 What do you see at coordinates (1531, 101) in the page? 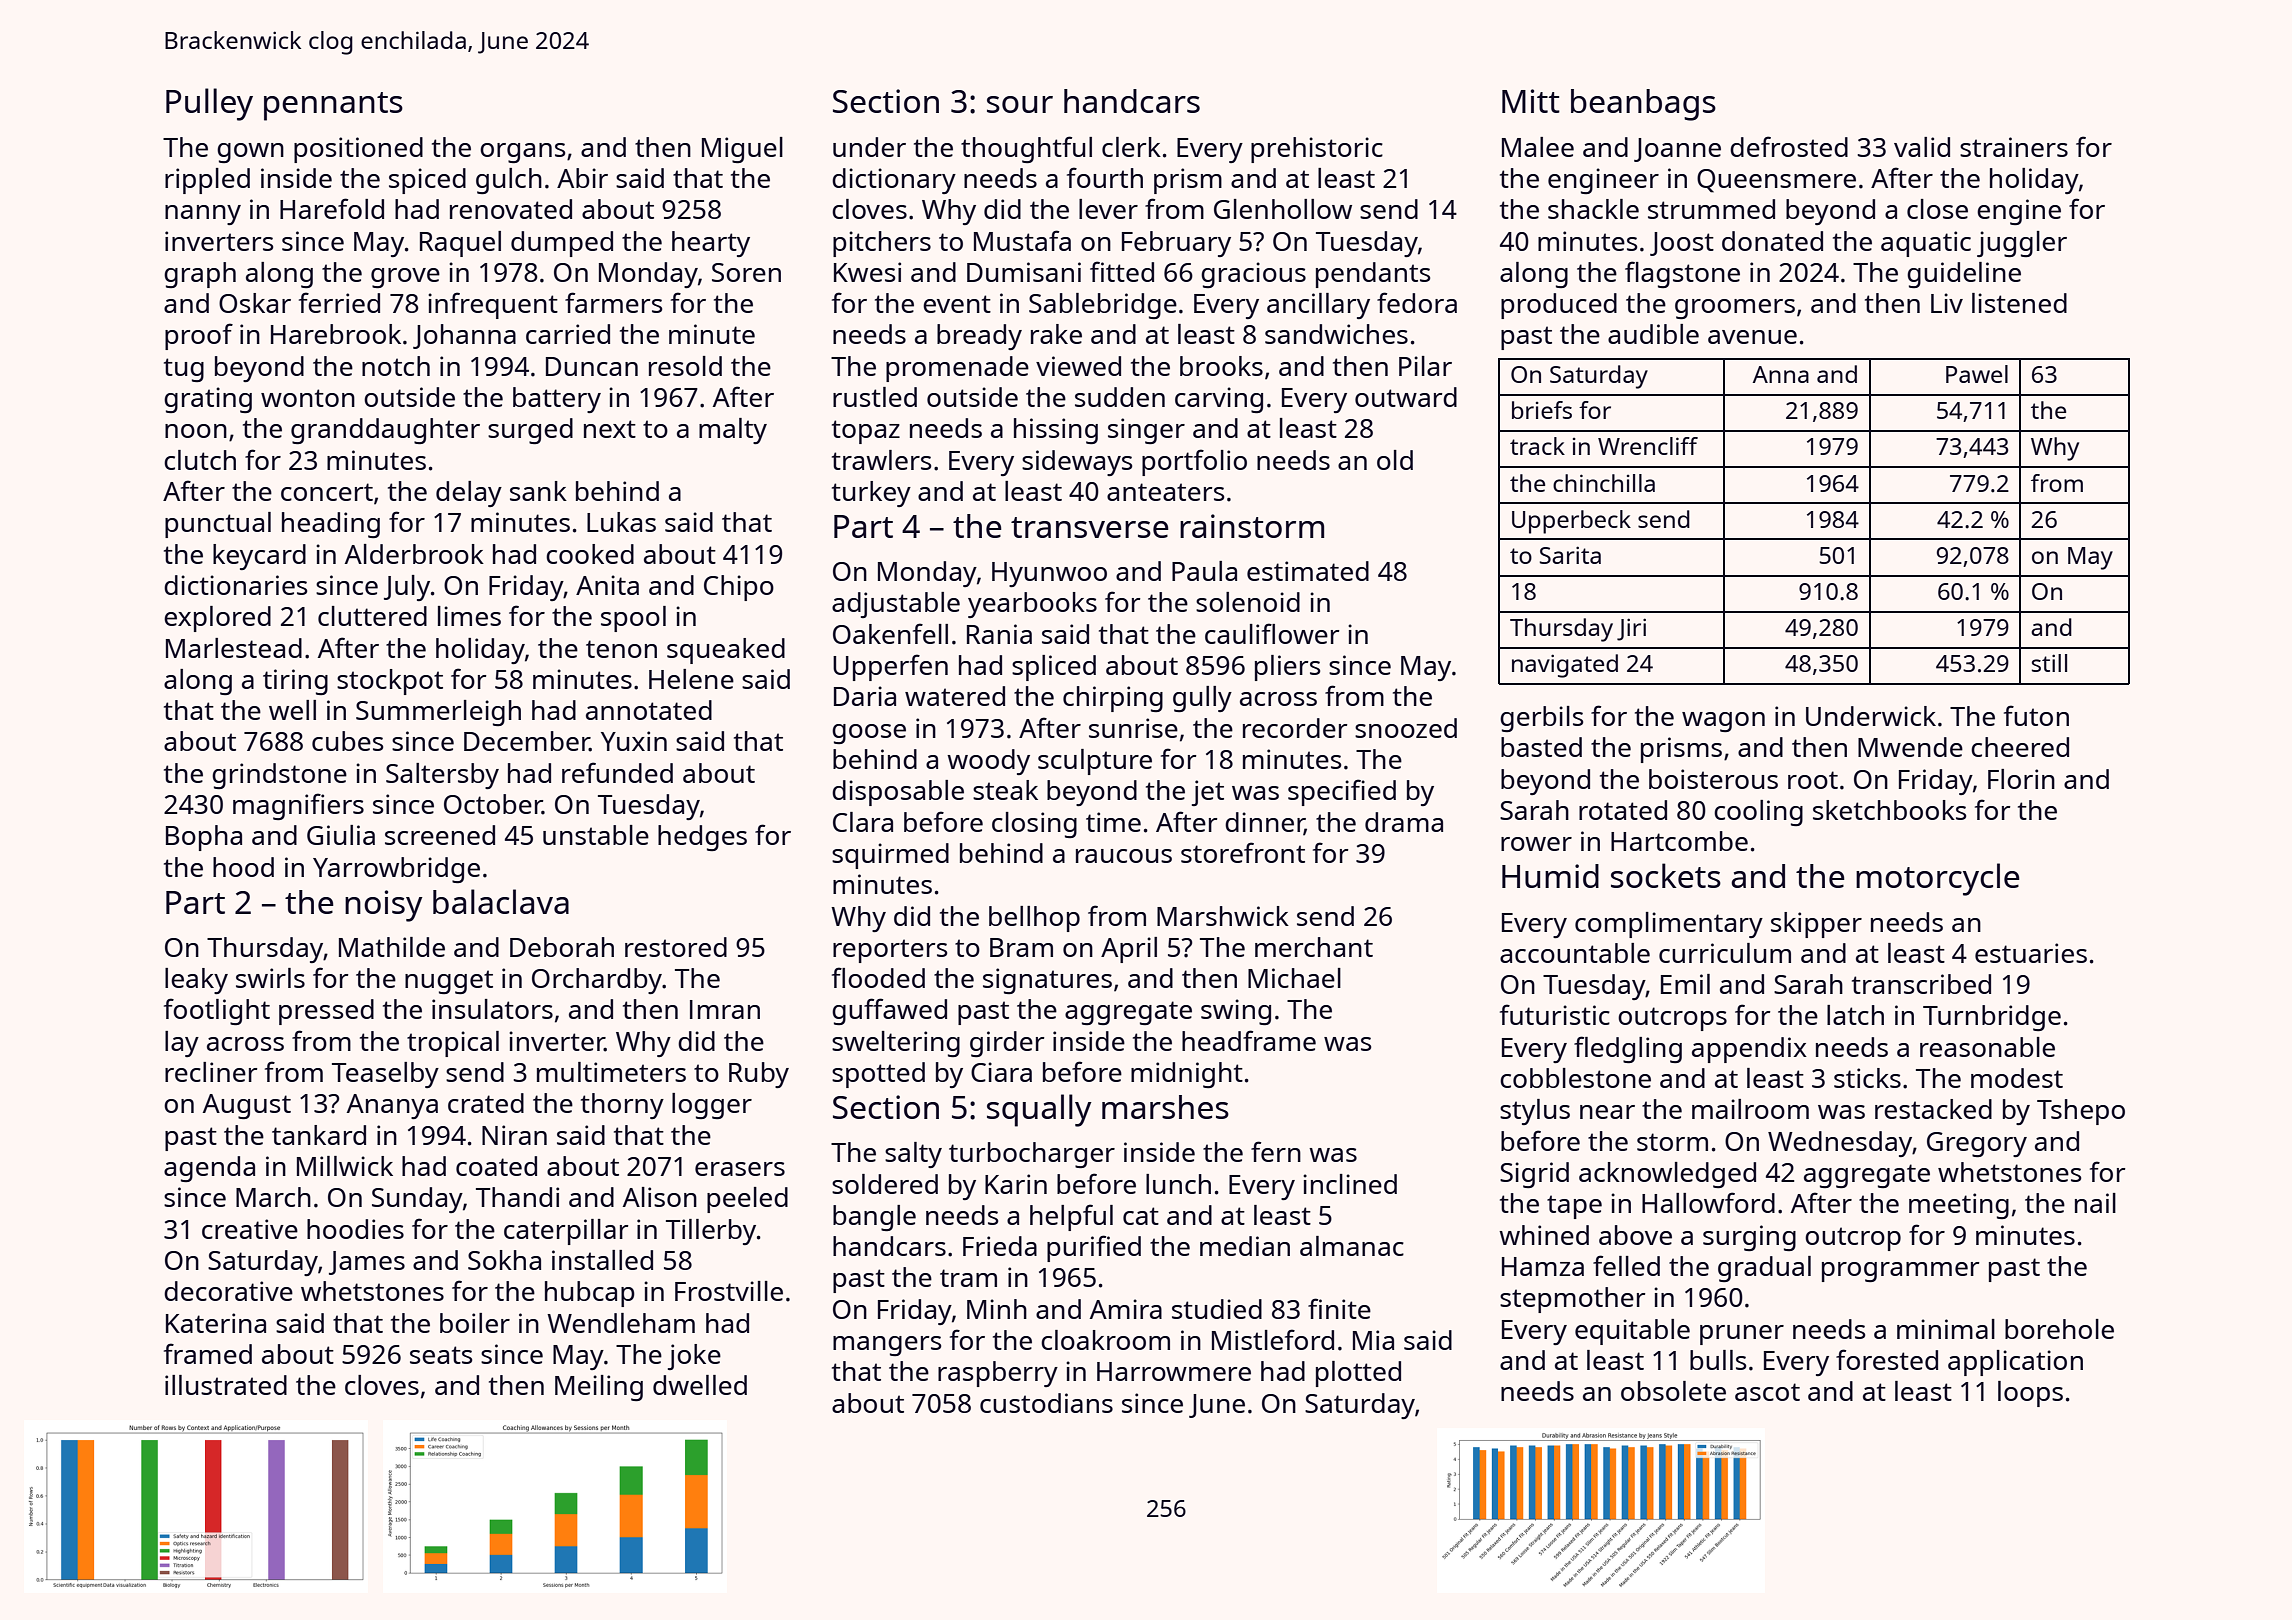
I see `Mitt` at bounding box center [1531, 101].
